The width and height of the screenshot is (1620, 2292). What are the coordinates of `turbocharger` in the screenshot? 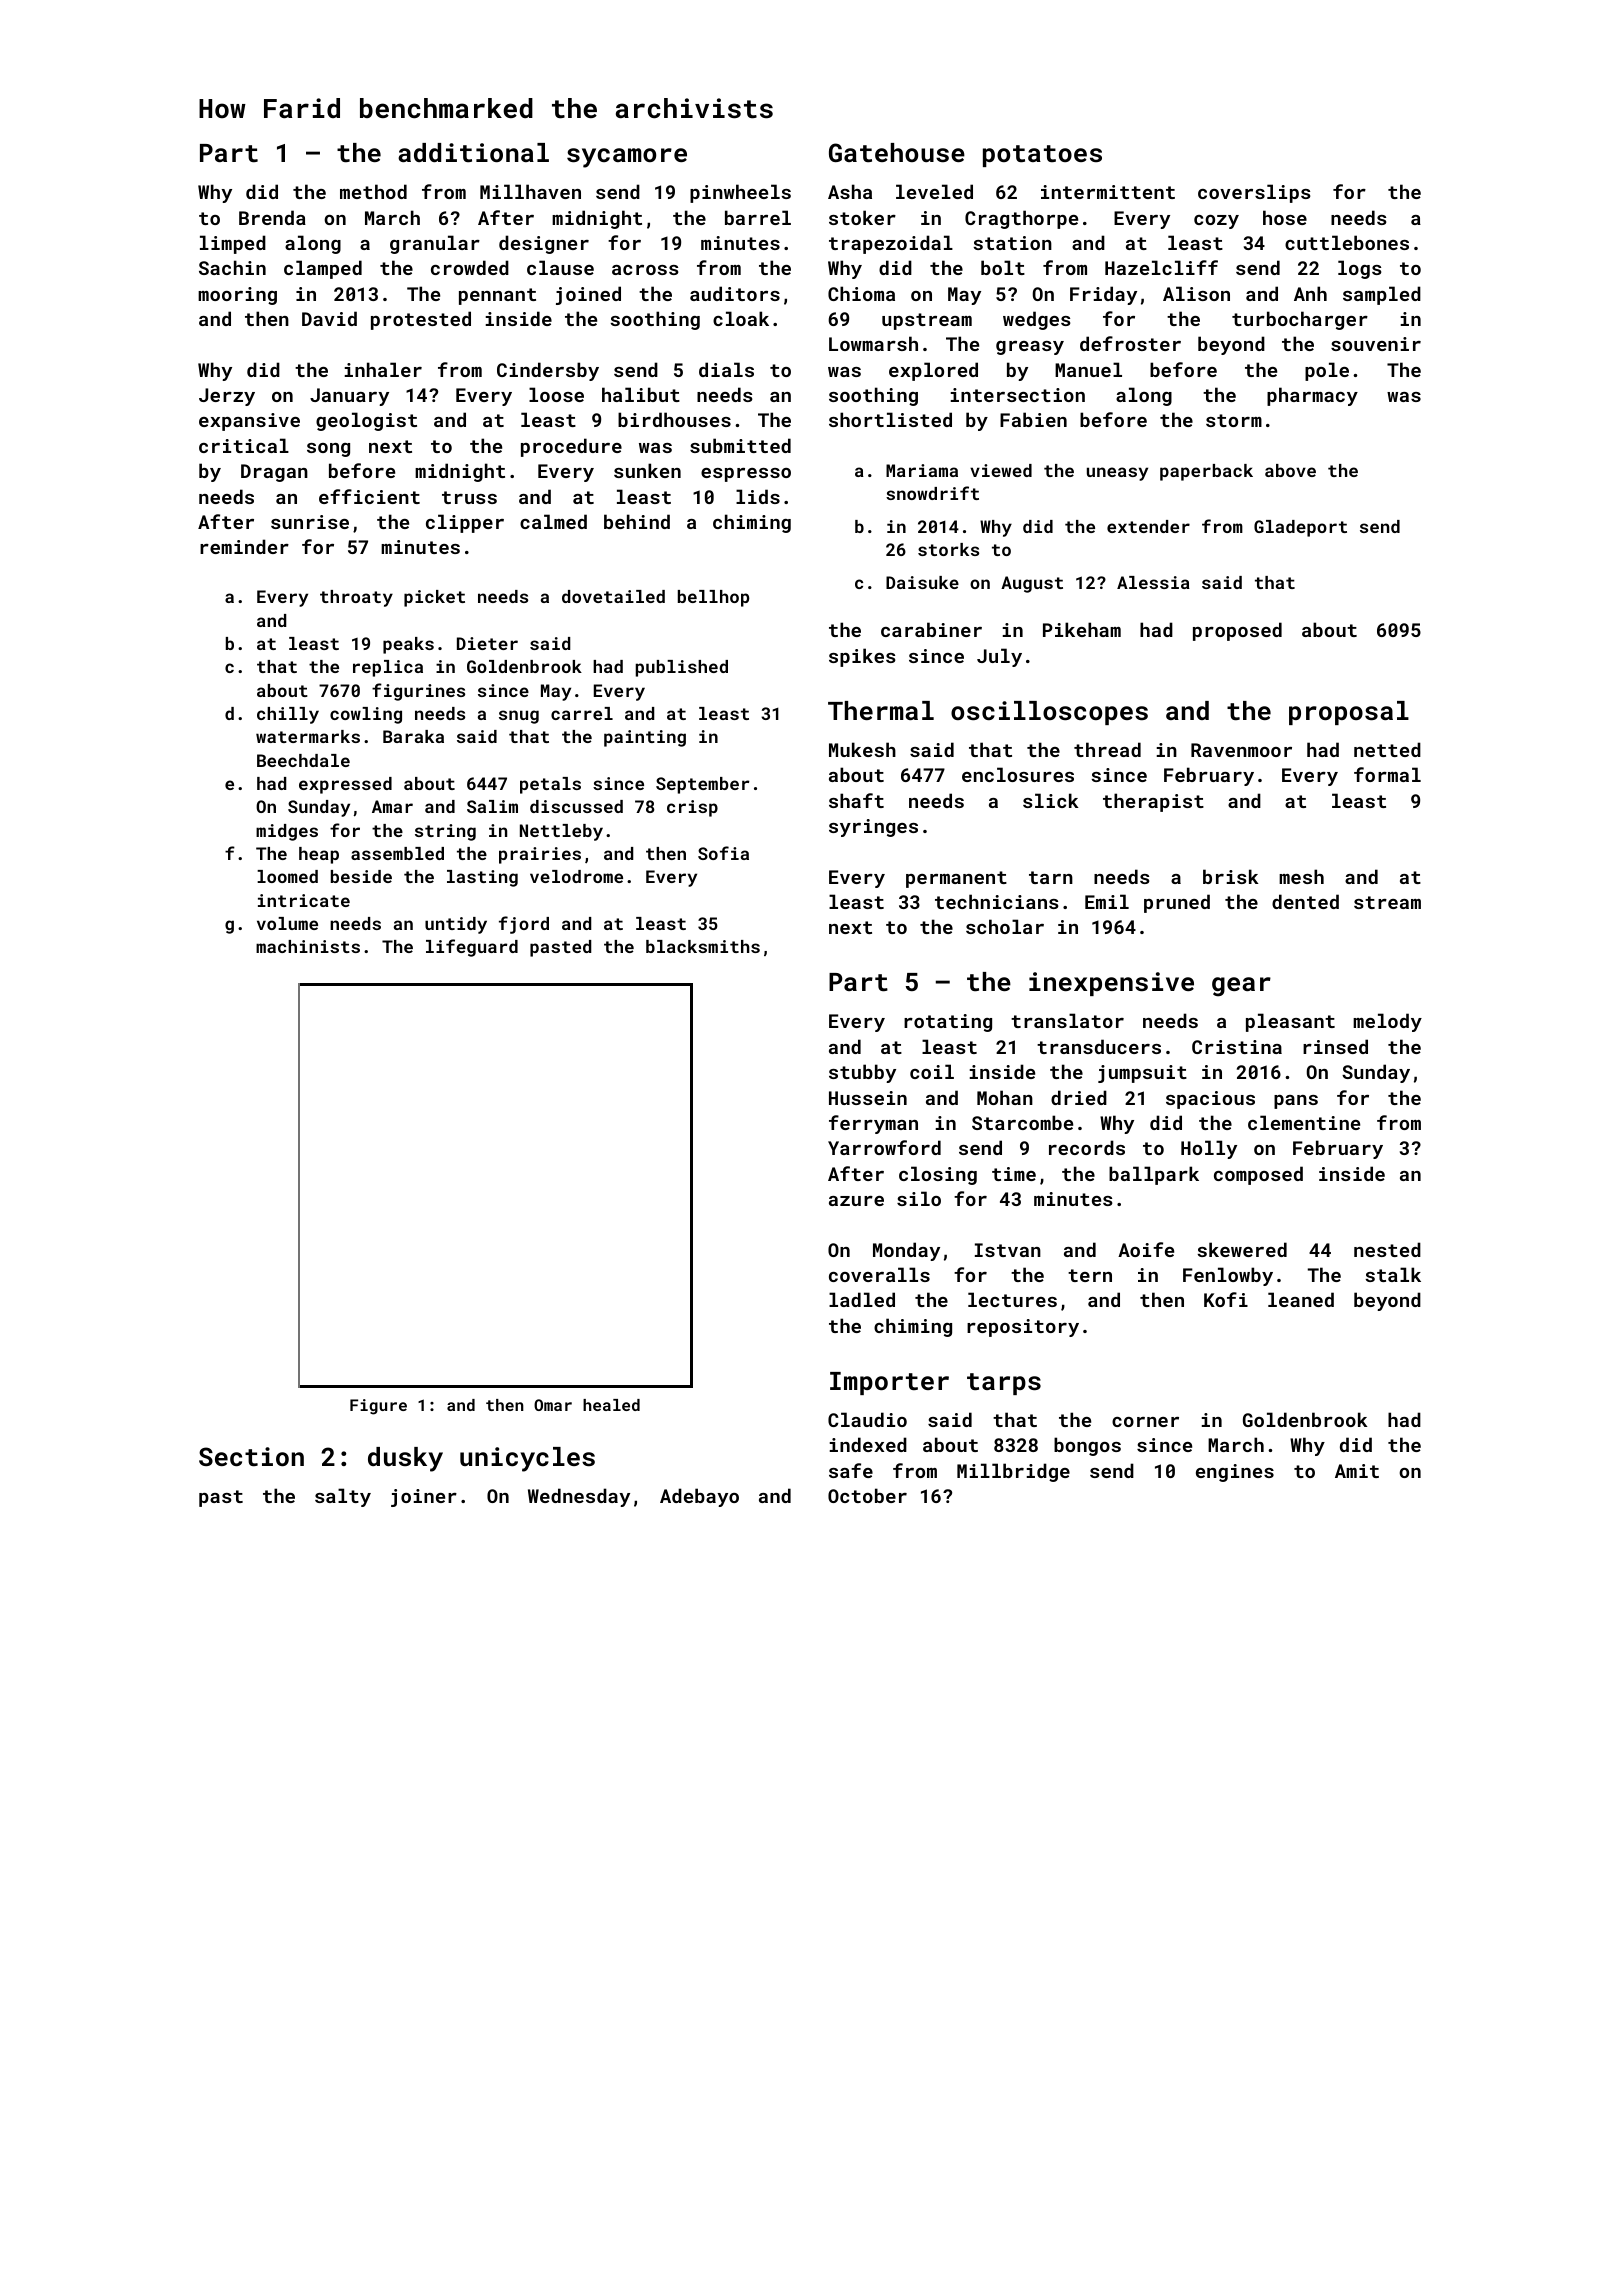 It's located at (1300, 320).
